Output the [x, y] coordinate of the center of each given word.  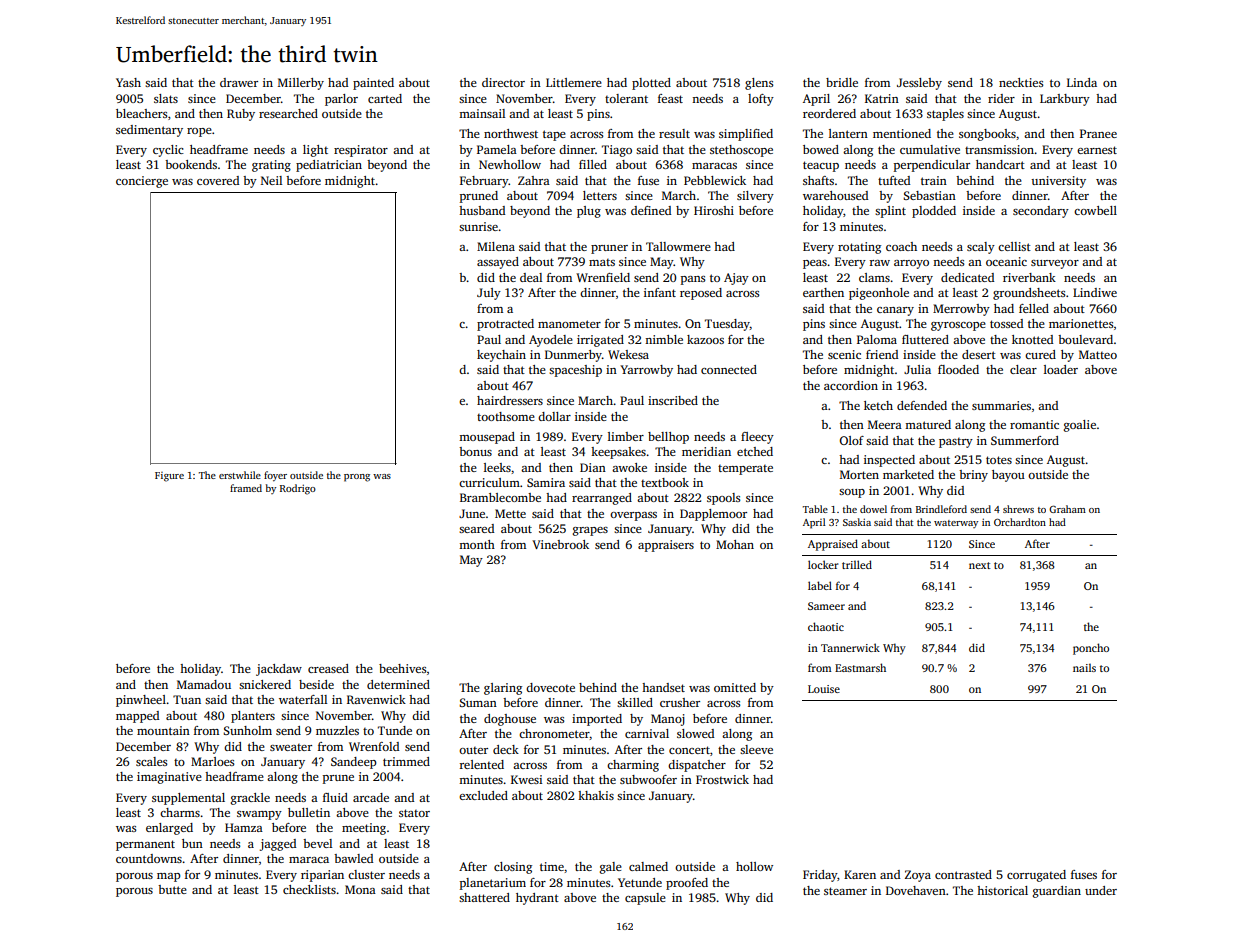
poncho [1091, 649]
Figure [169, 477]
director [503, 82]
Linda [1082, 82]
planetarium [493, 884]
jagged [278, 845]
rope [199, 132]
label [820, 585]
